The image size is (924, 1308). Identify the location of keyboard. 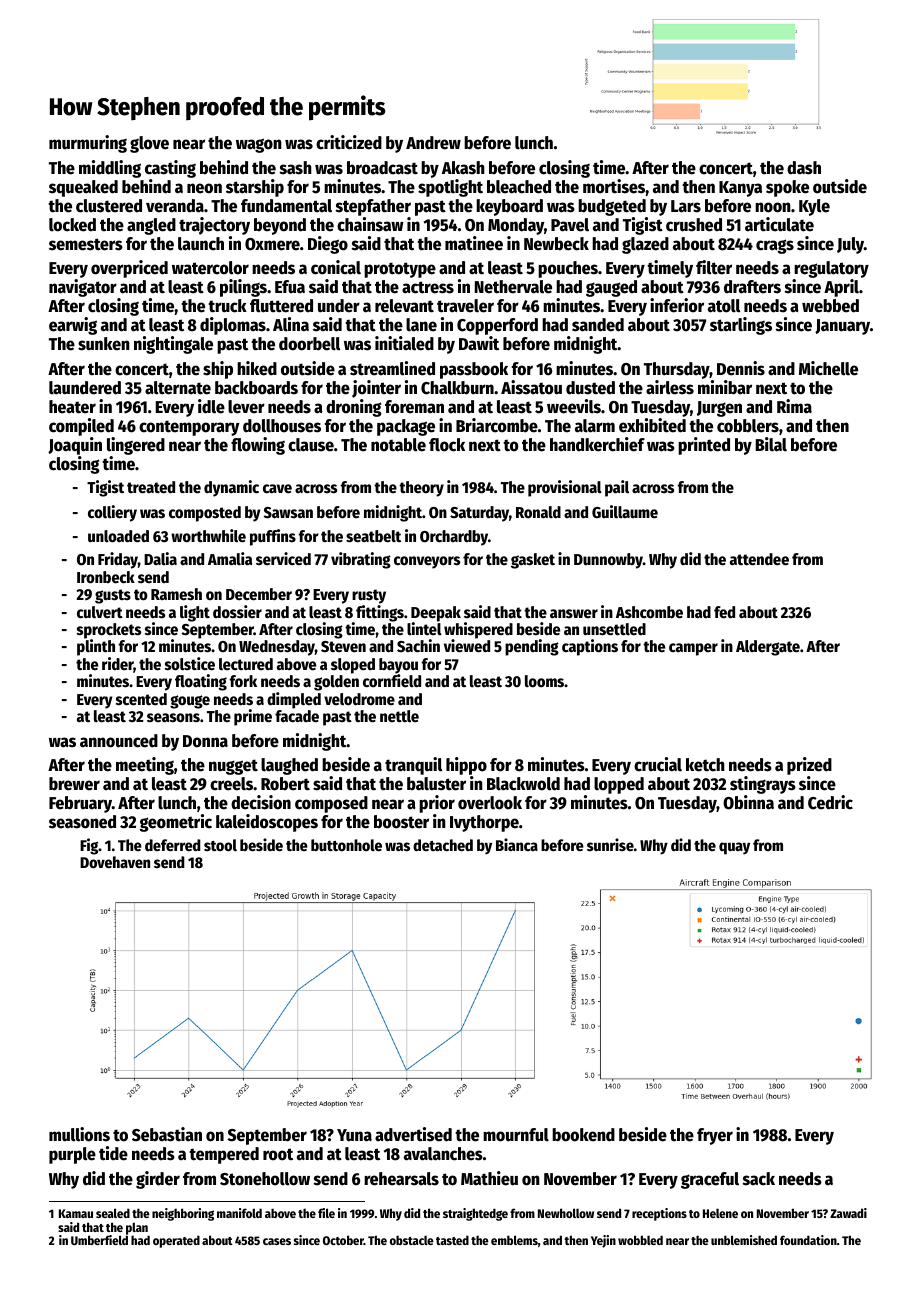
(509, 207).
